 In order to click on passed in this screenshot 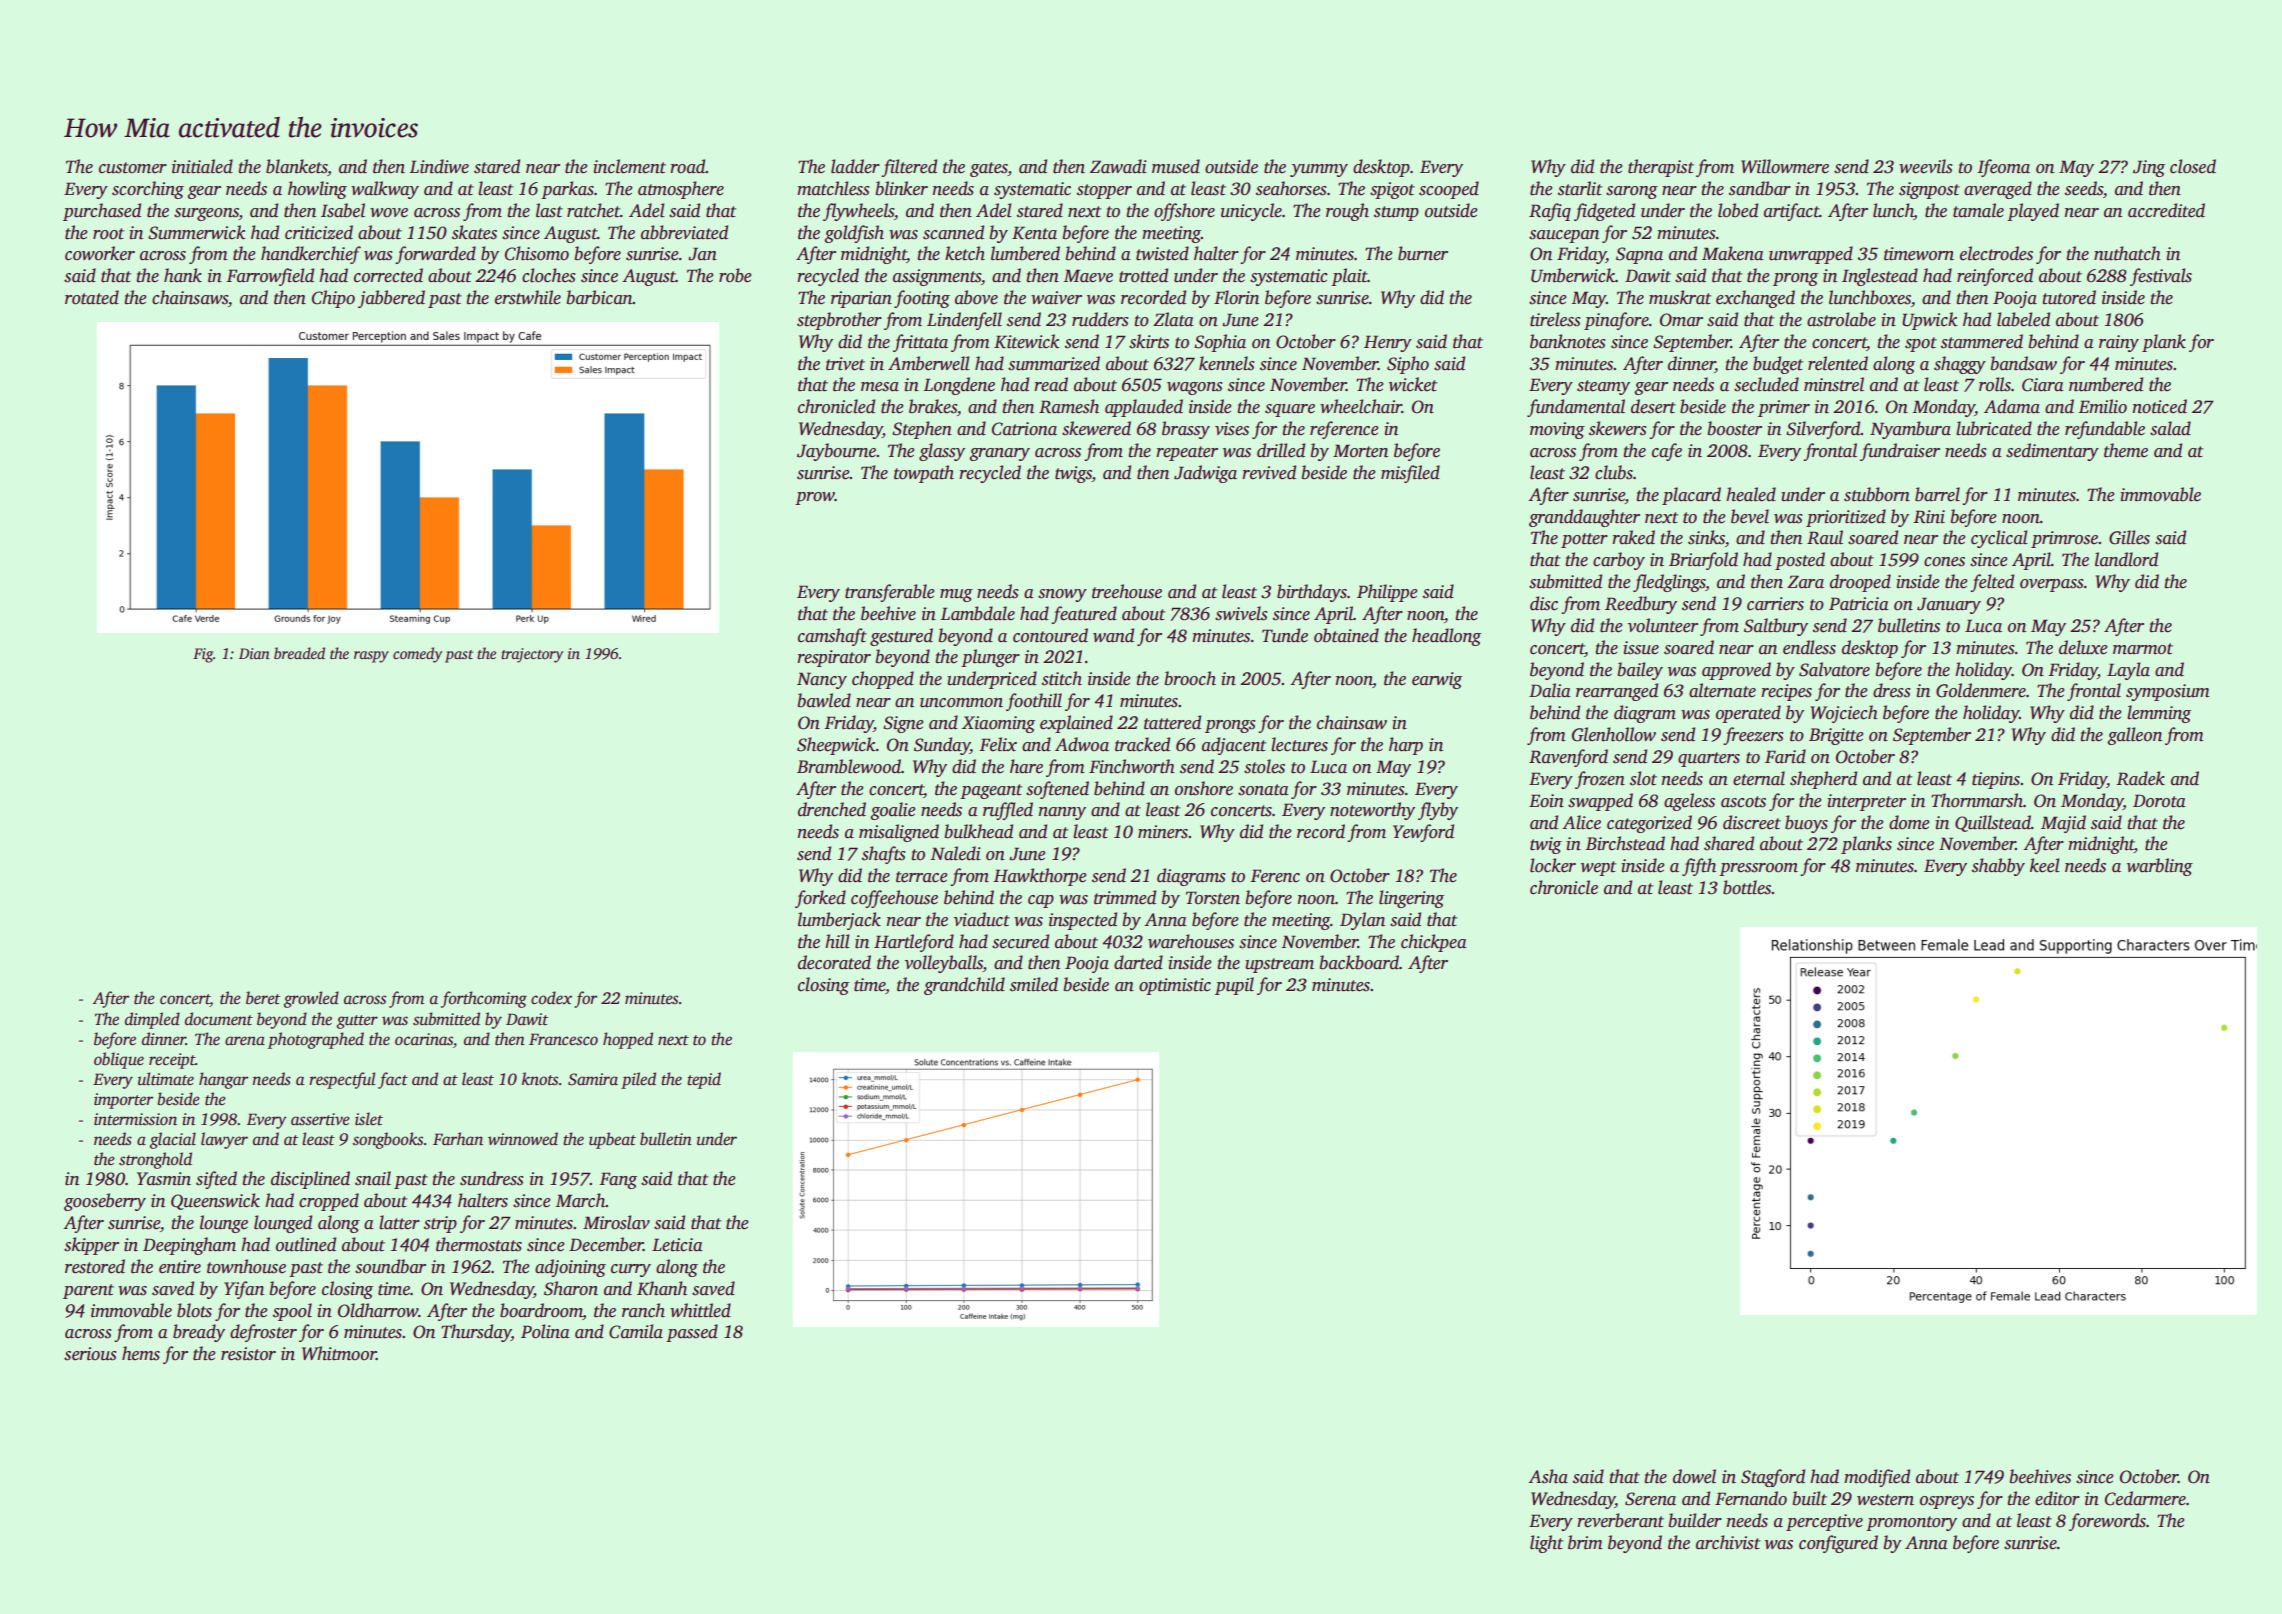, I will do `click(692, 1333)`.
